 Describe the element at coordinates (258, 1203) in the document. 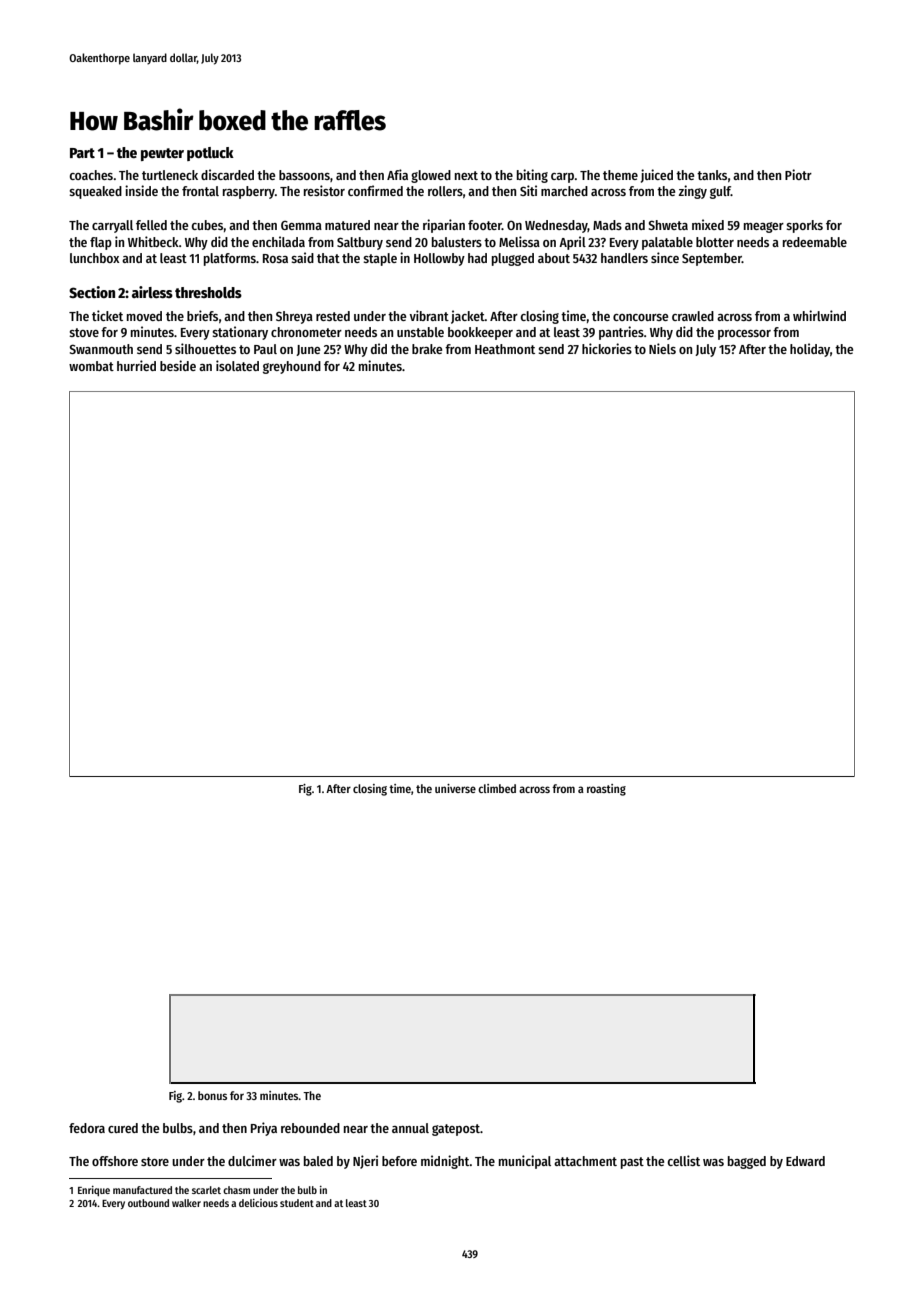

I see `delicious` at that location.
